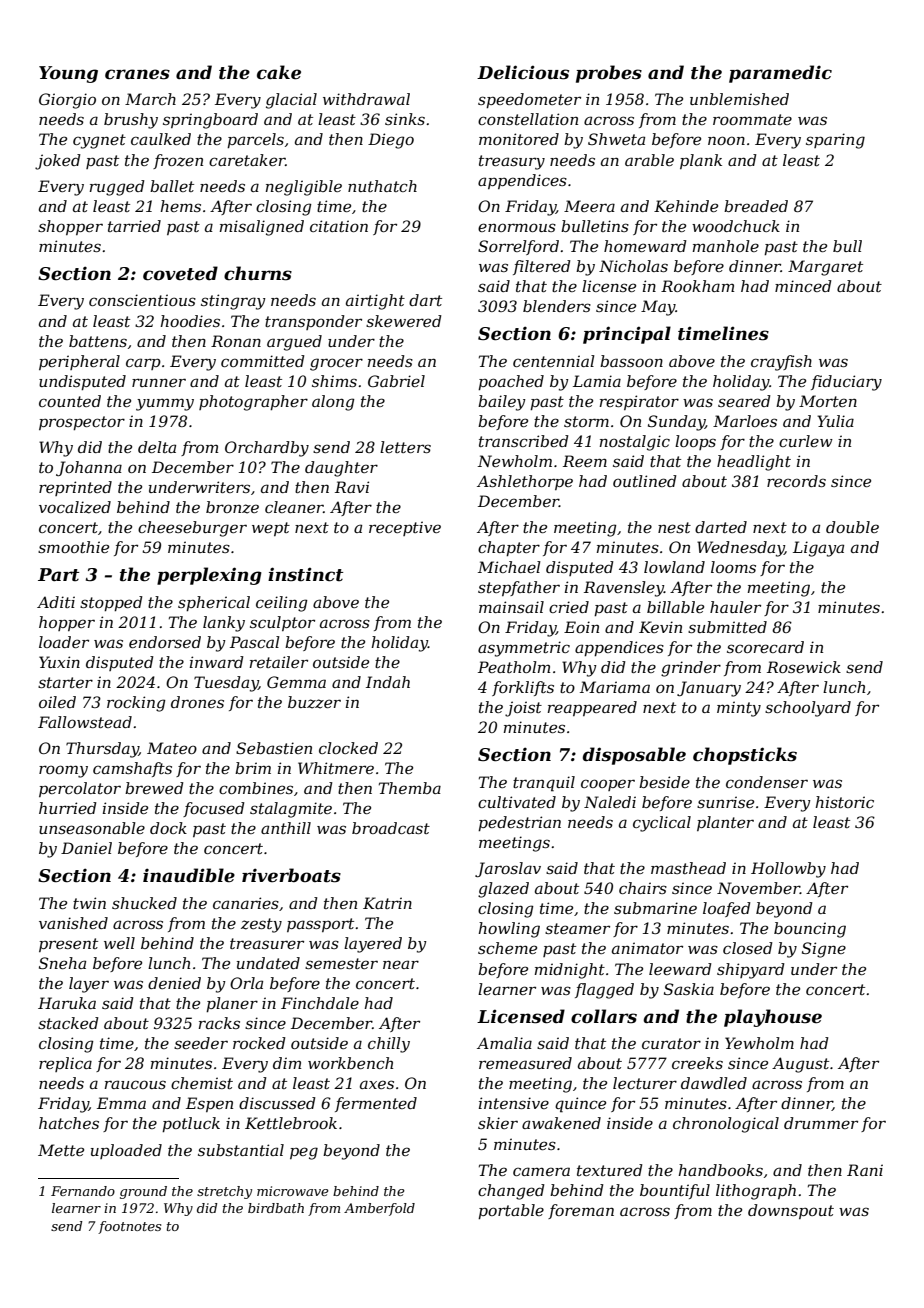 The image size is (924, 1308). Describe the element at coordinates (341, 963) in the image. I see `semester` at that location.
